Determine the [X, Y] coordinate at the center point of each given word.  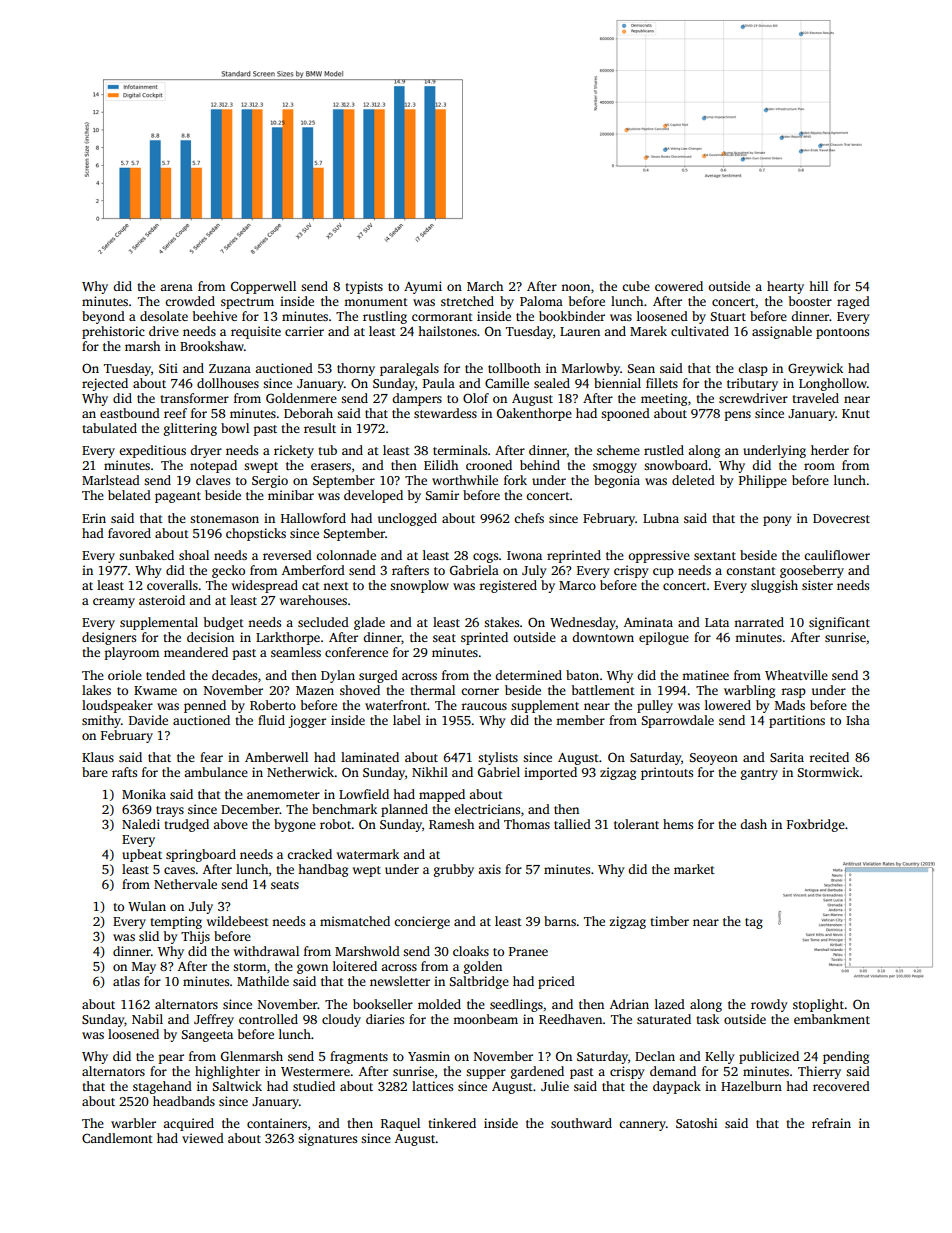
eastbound [130, 413]
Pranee [528, 951]
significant [839, 623]
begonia [617, 481]
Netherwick [301, 772]
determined [528, 675]
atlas [126, 981]
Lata [717, 622]
